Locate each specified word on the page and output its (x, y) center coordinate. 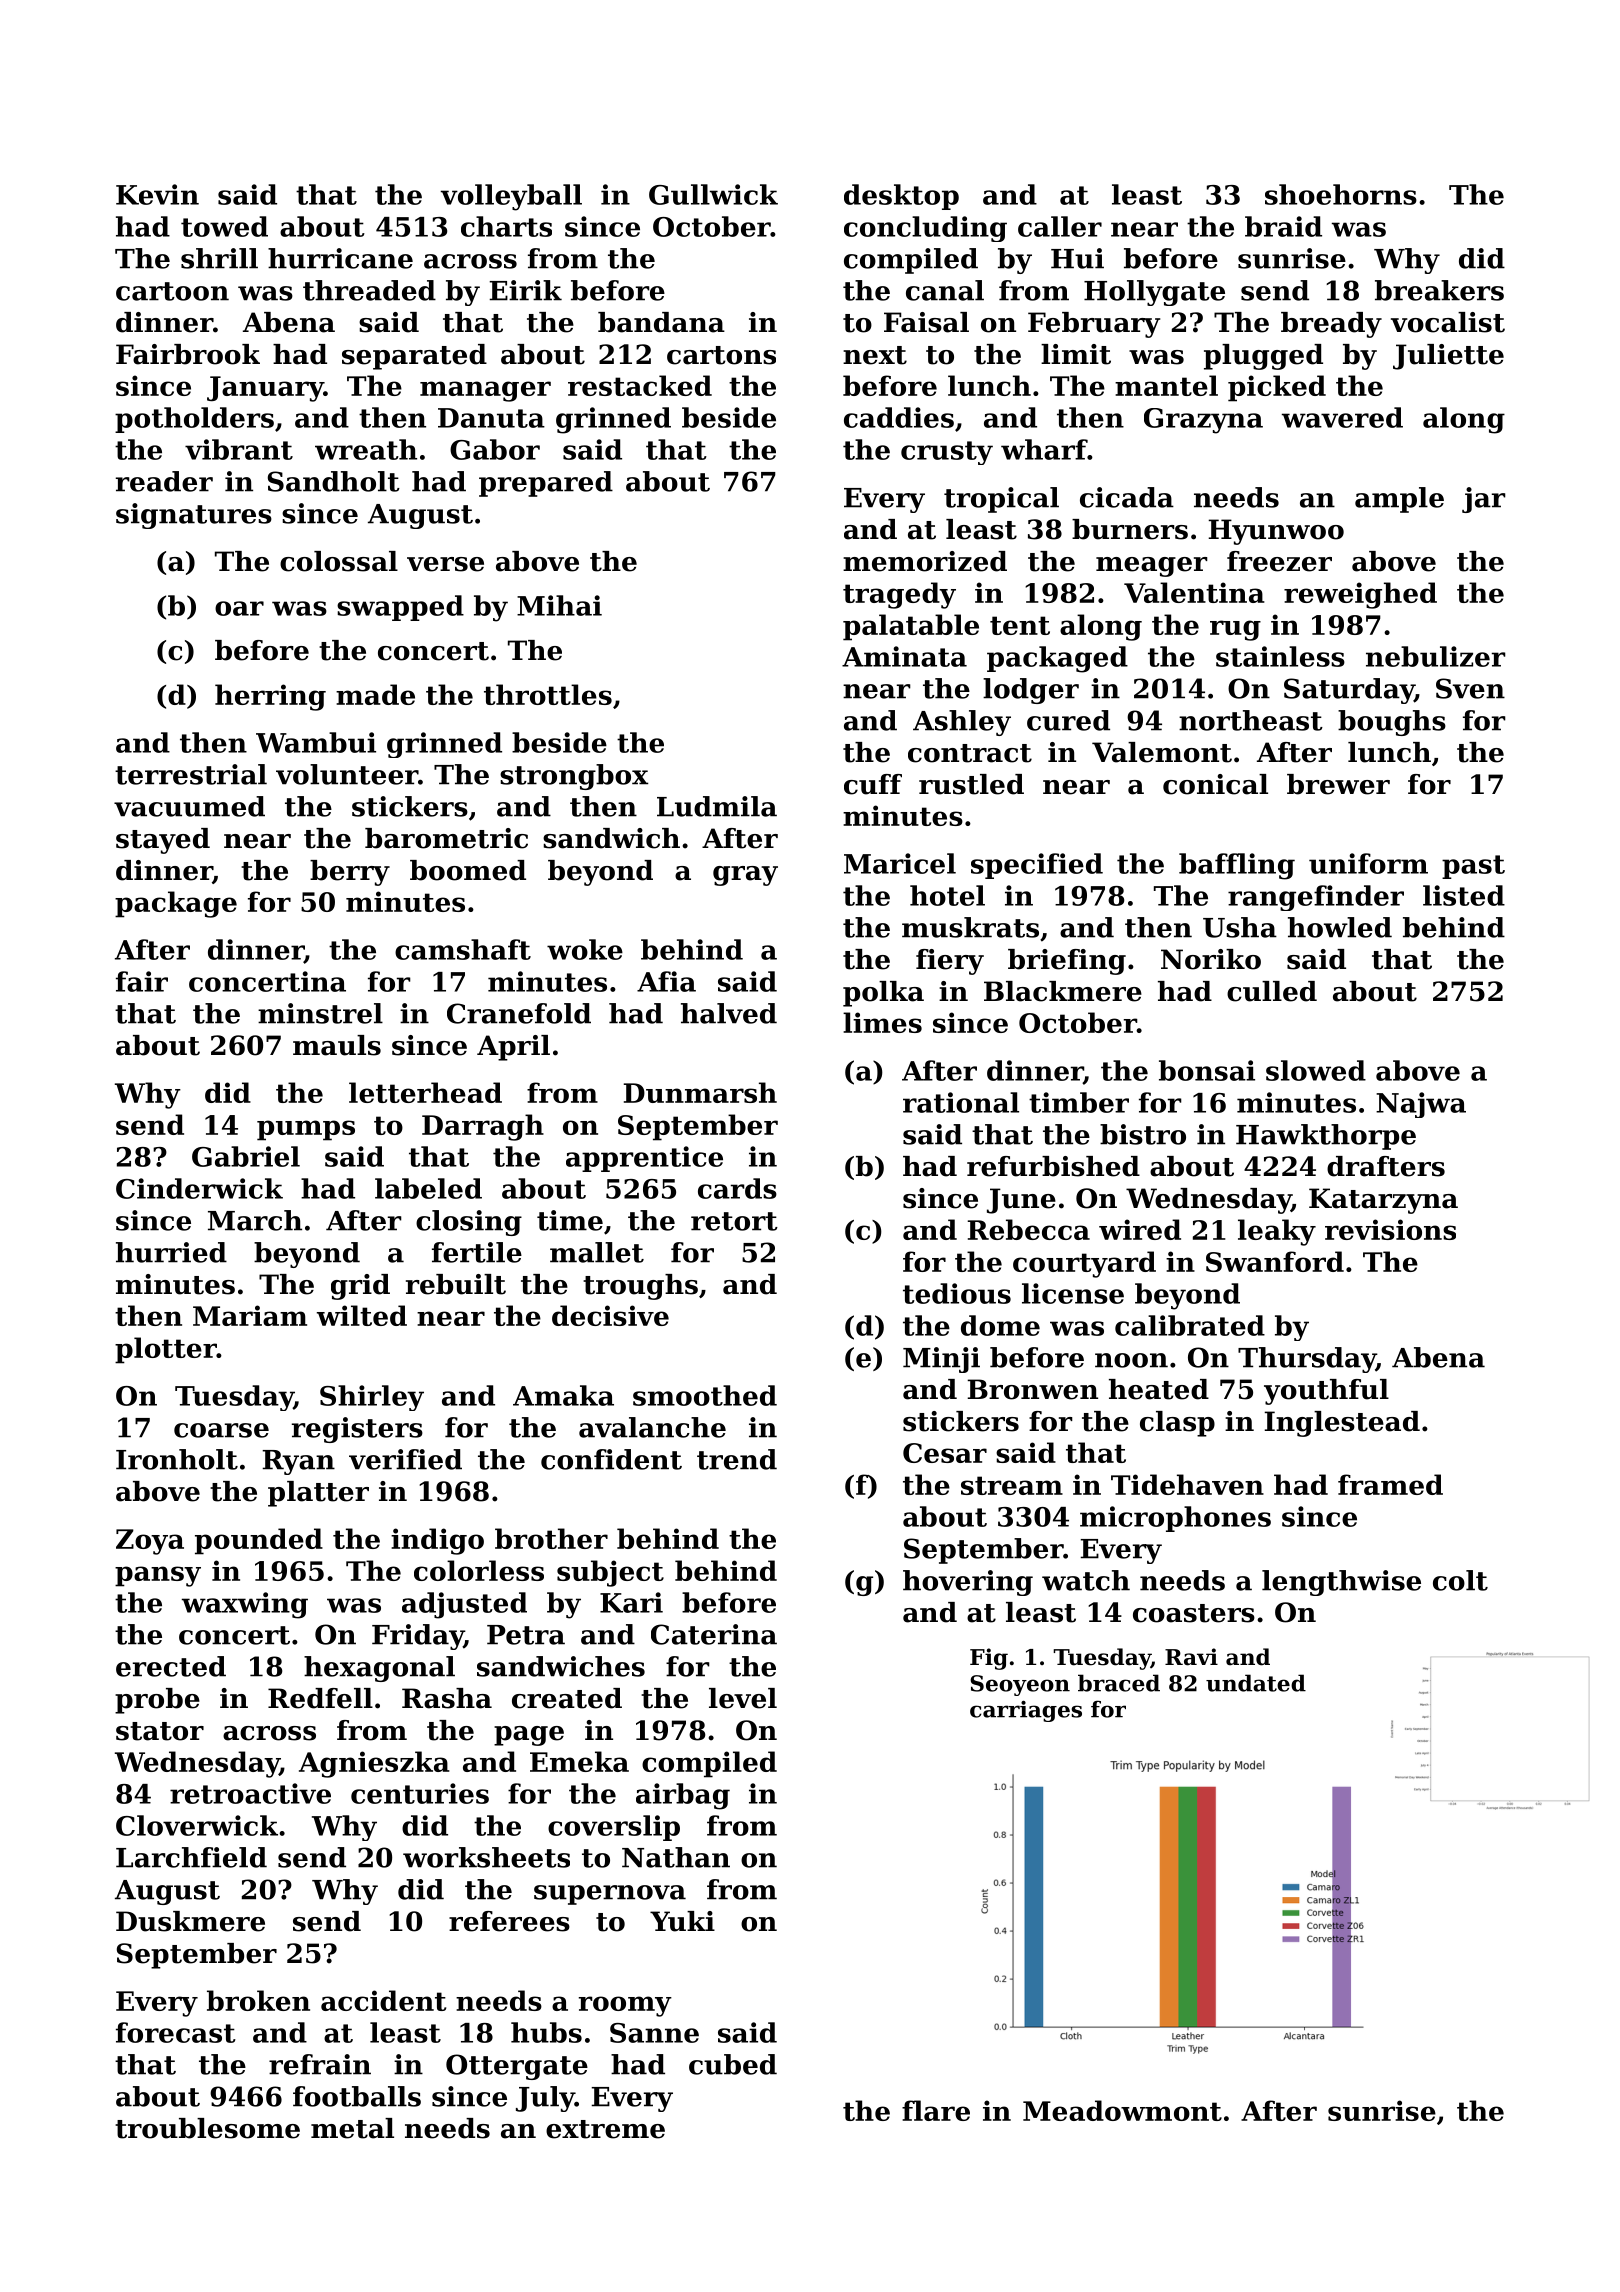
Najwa (1421, 1105)
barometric (446, 838)
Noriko (1211, 959)
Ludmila (717, 806)
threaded (369, 290)
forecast (176, 2032)
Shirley (372, 1398)
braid (1283, 226)
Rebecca (1029, 1229)
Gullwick (713, 194)
